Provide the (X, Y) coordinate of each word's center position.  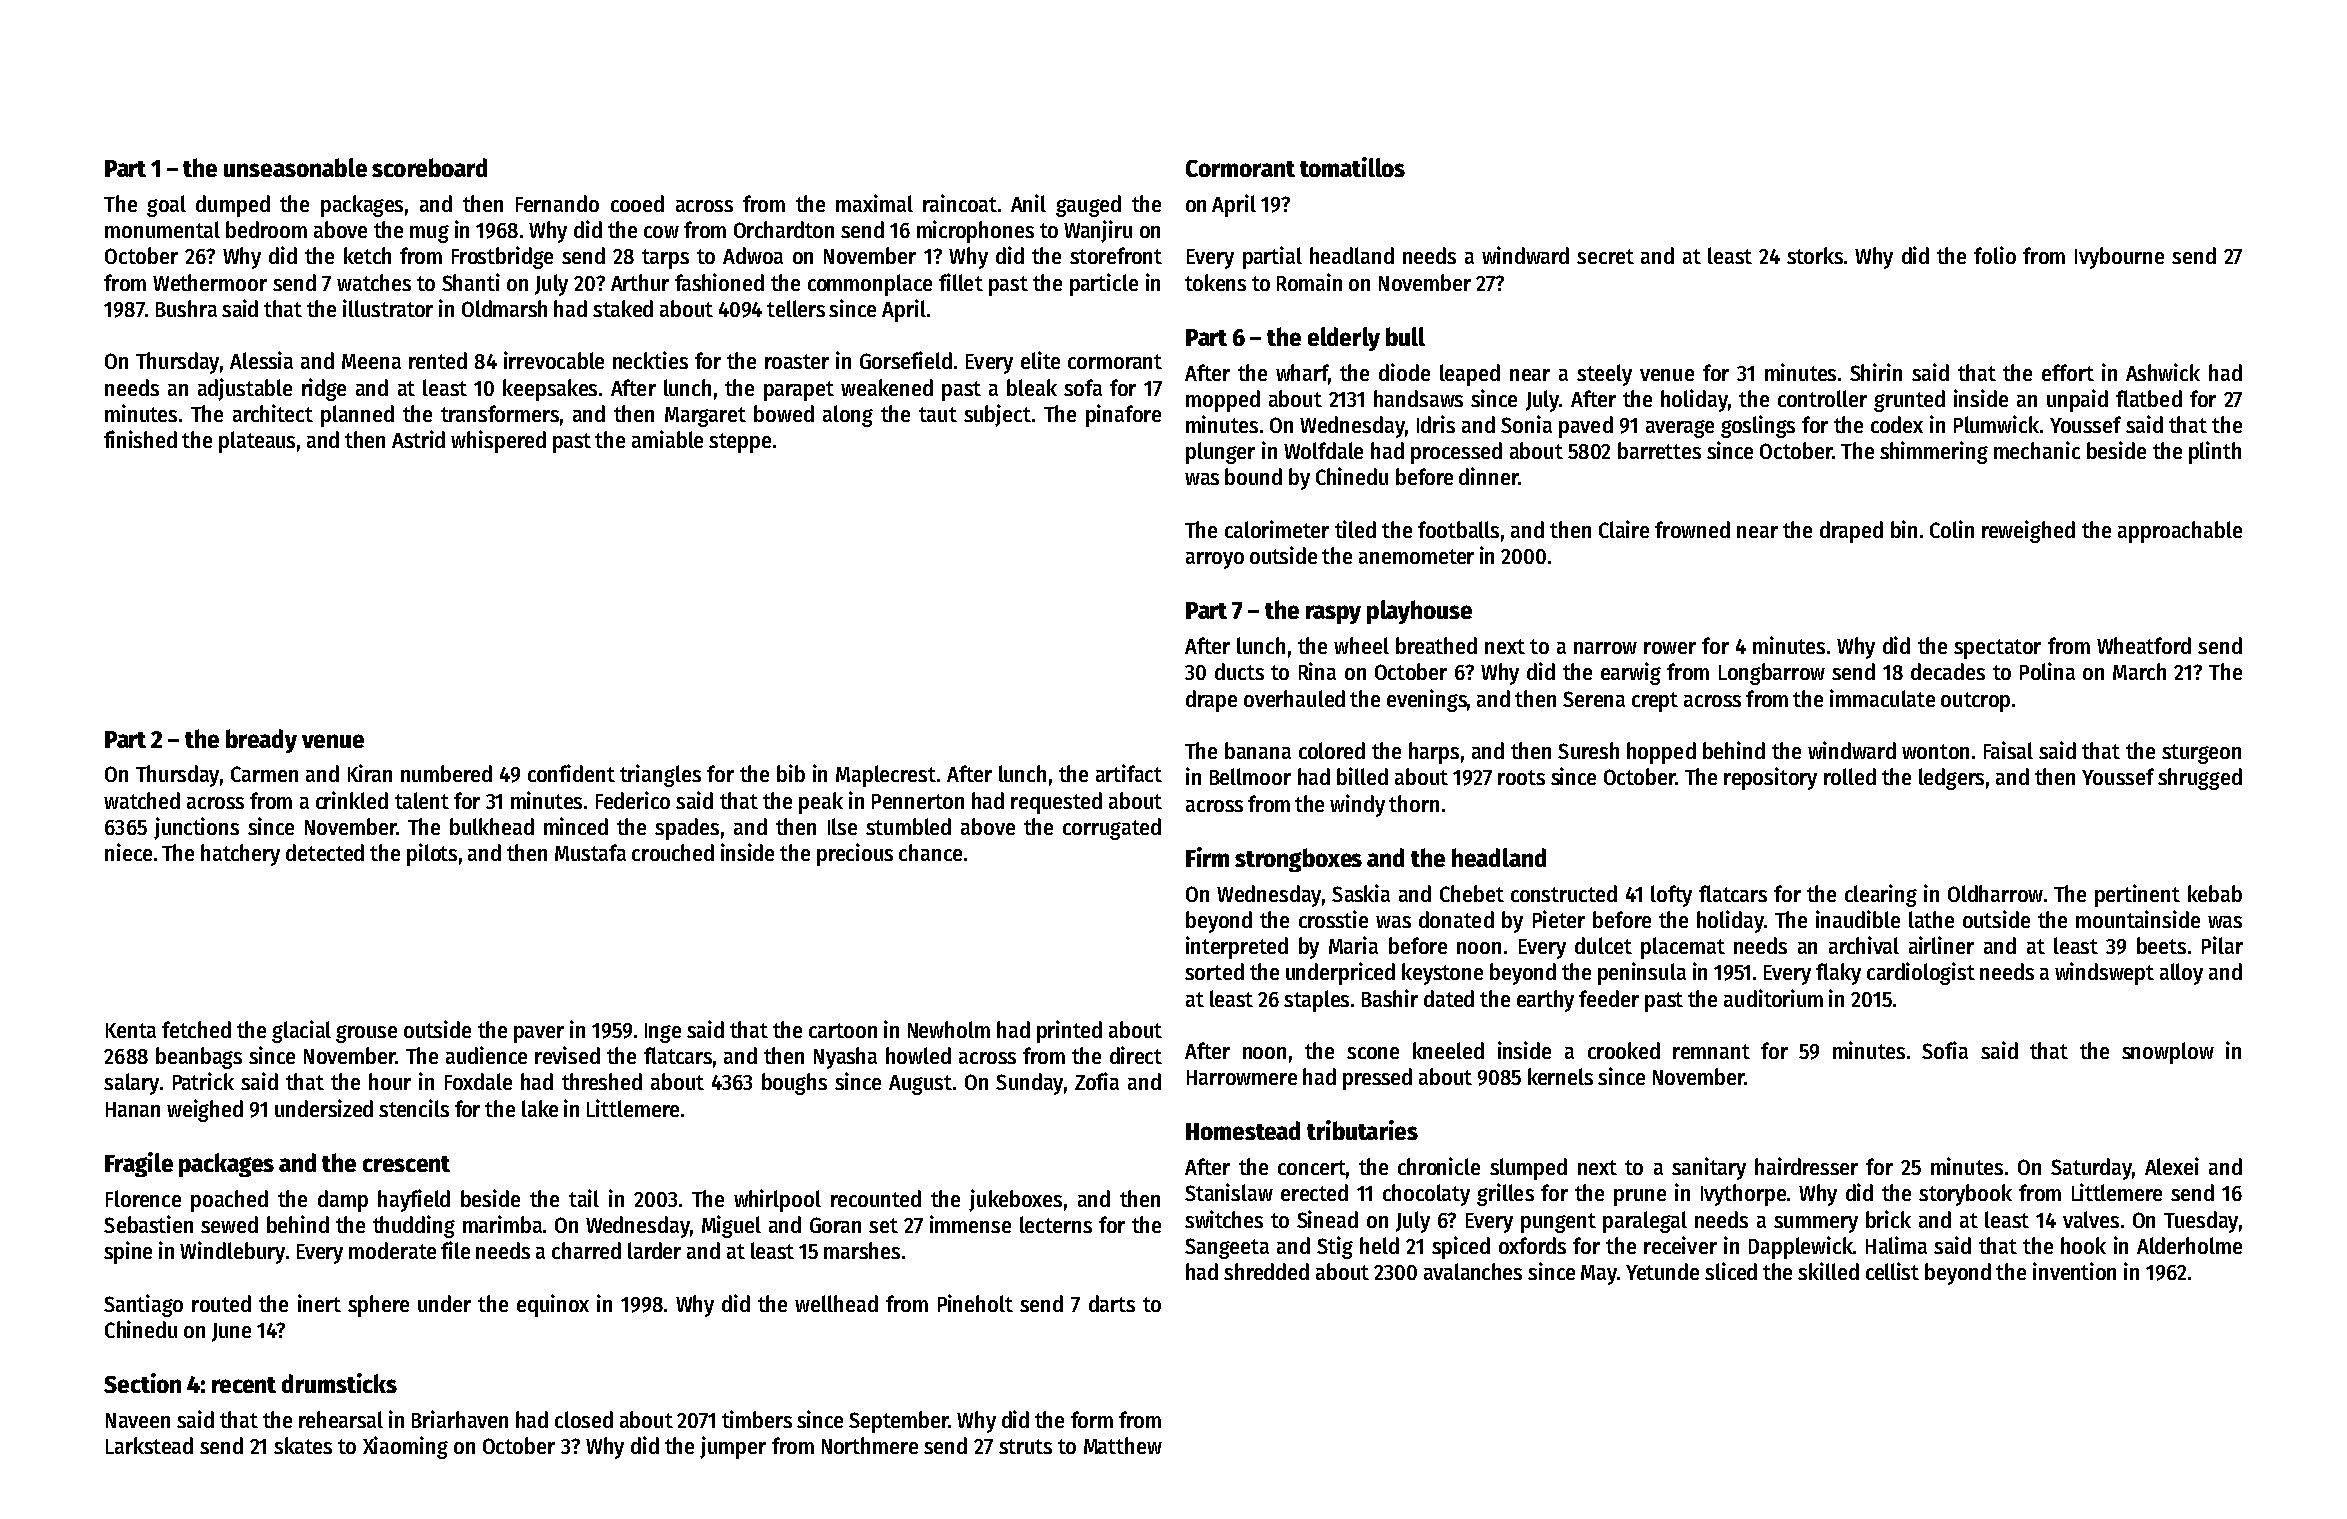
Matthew (1123, 1445)
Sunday (1029, 1084)
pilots (432, 854)
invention (2074, 1271)
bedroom (266, 229)
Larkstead (149, 1445)
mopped (1223, 401)
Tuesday (2201, 1222)
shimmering (1934, 452)
